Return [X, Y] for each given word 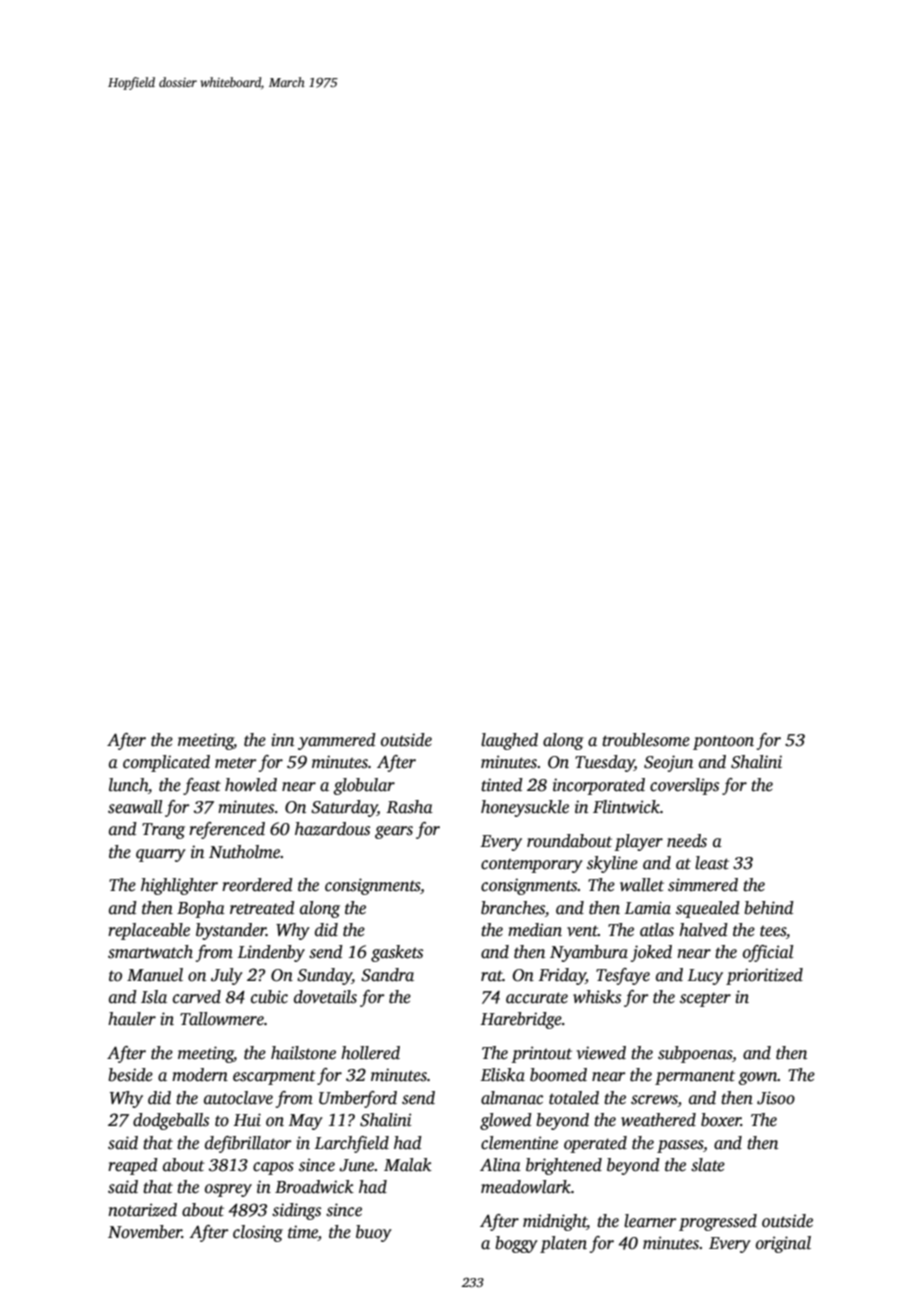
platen [563, 1244]
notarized [142, 1210]
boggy [516, 1244]
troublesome [646, 740]
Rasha [409, 807]
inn [283, 740]
